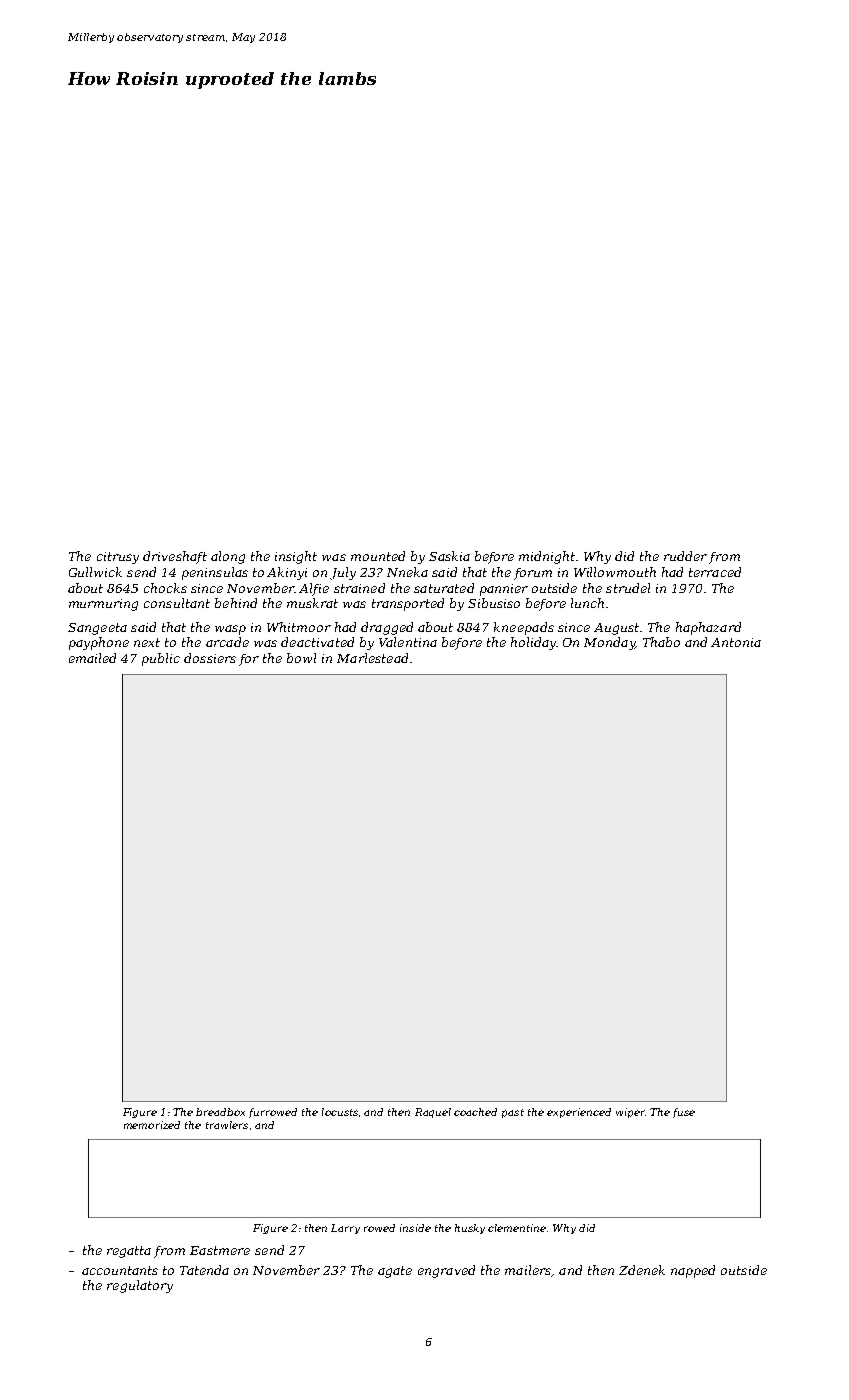 This page has height=1400, width=849. Describe the element at coordinates (475, 1112) in the page. I see `coached` at that location.
